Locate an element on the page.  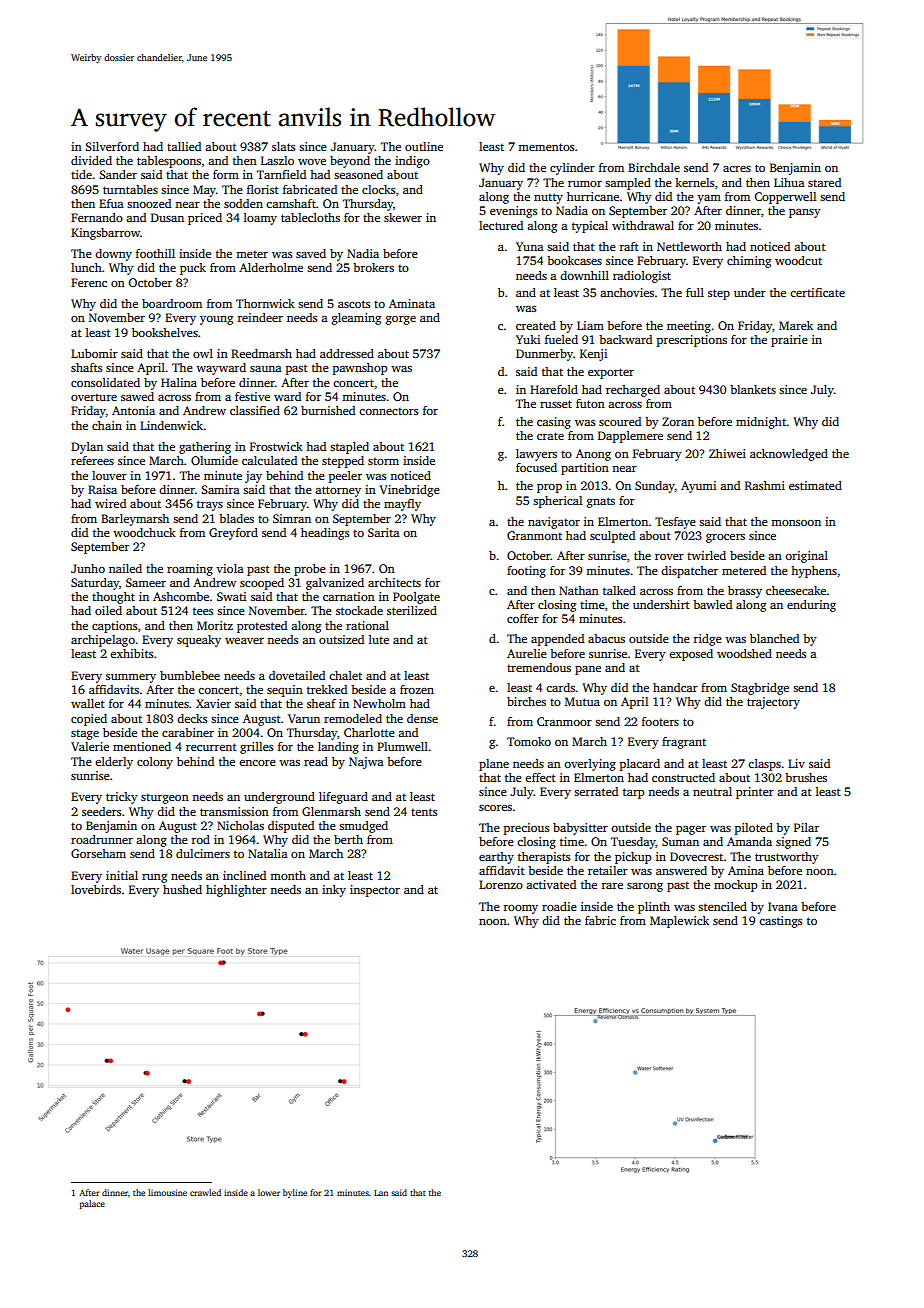
Ayumi is located at coordinates (698, 487).
